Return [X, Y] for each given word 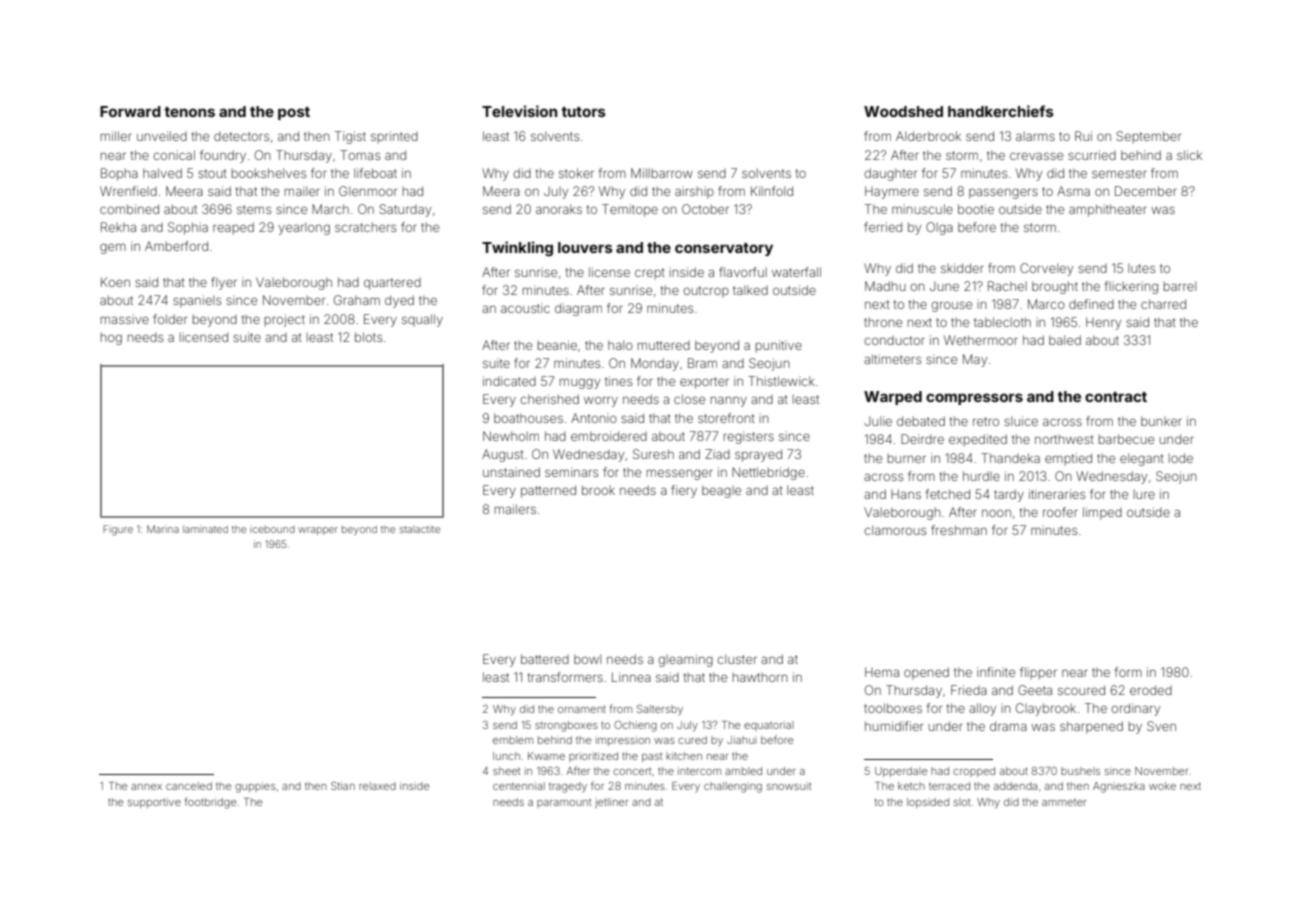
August [503, 455]
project [285, 320]
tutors [583, 112]
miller [116, 136]
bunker [1161, 421]
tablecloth [1002, 322]
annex [146, 787]
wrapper [318, 531]
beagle [721, 491]
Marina [163, 529]
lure [1144, 494]
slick [1189, 155]
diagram [578, 309]
